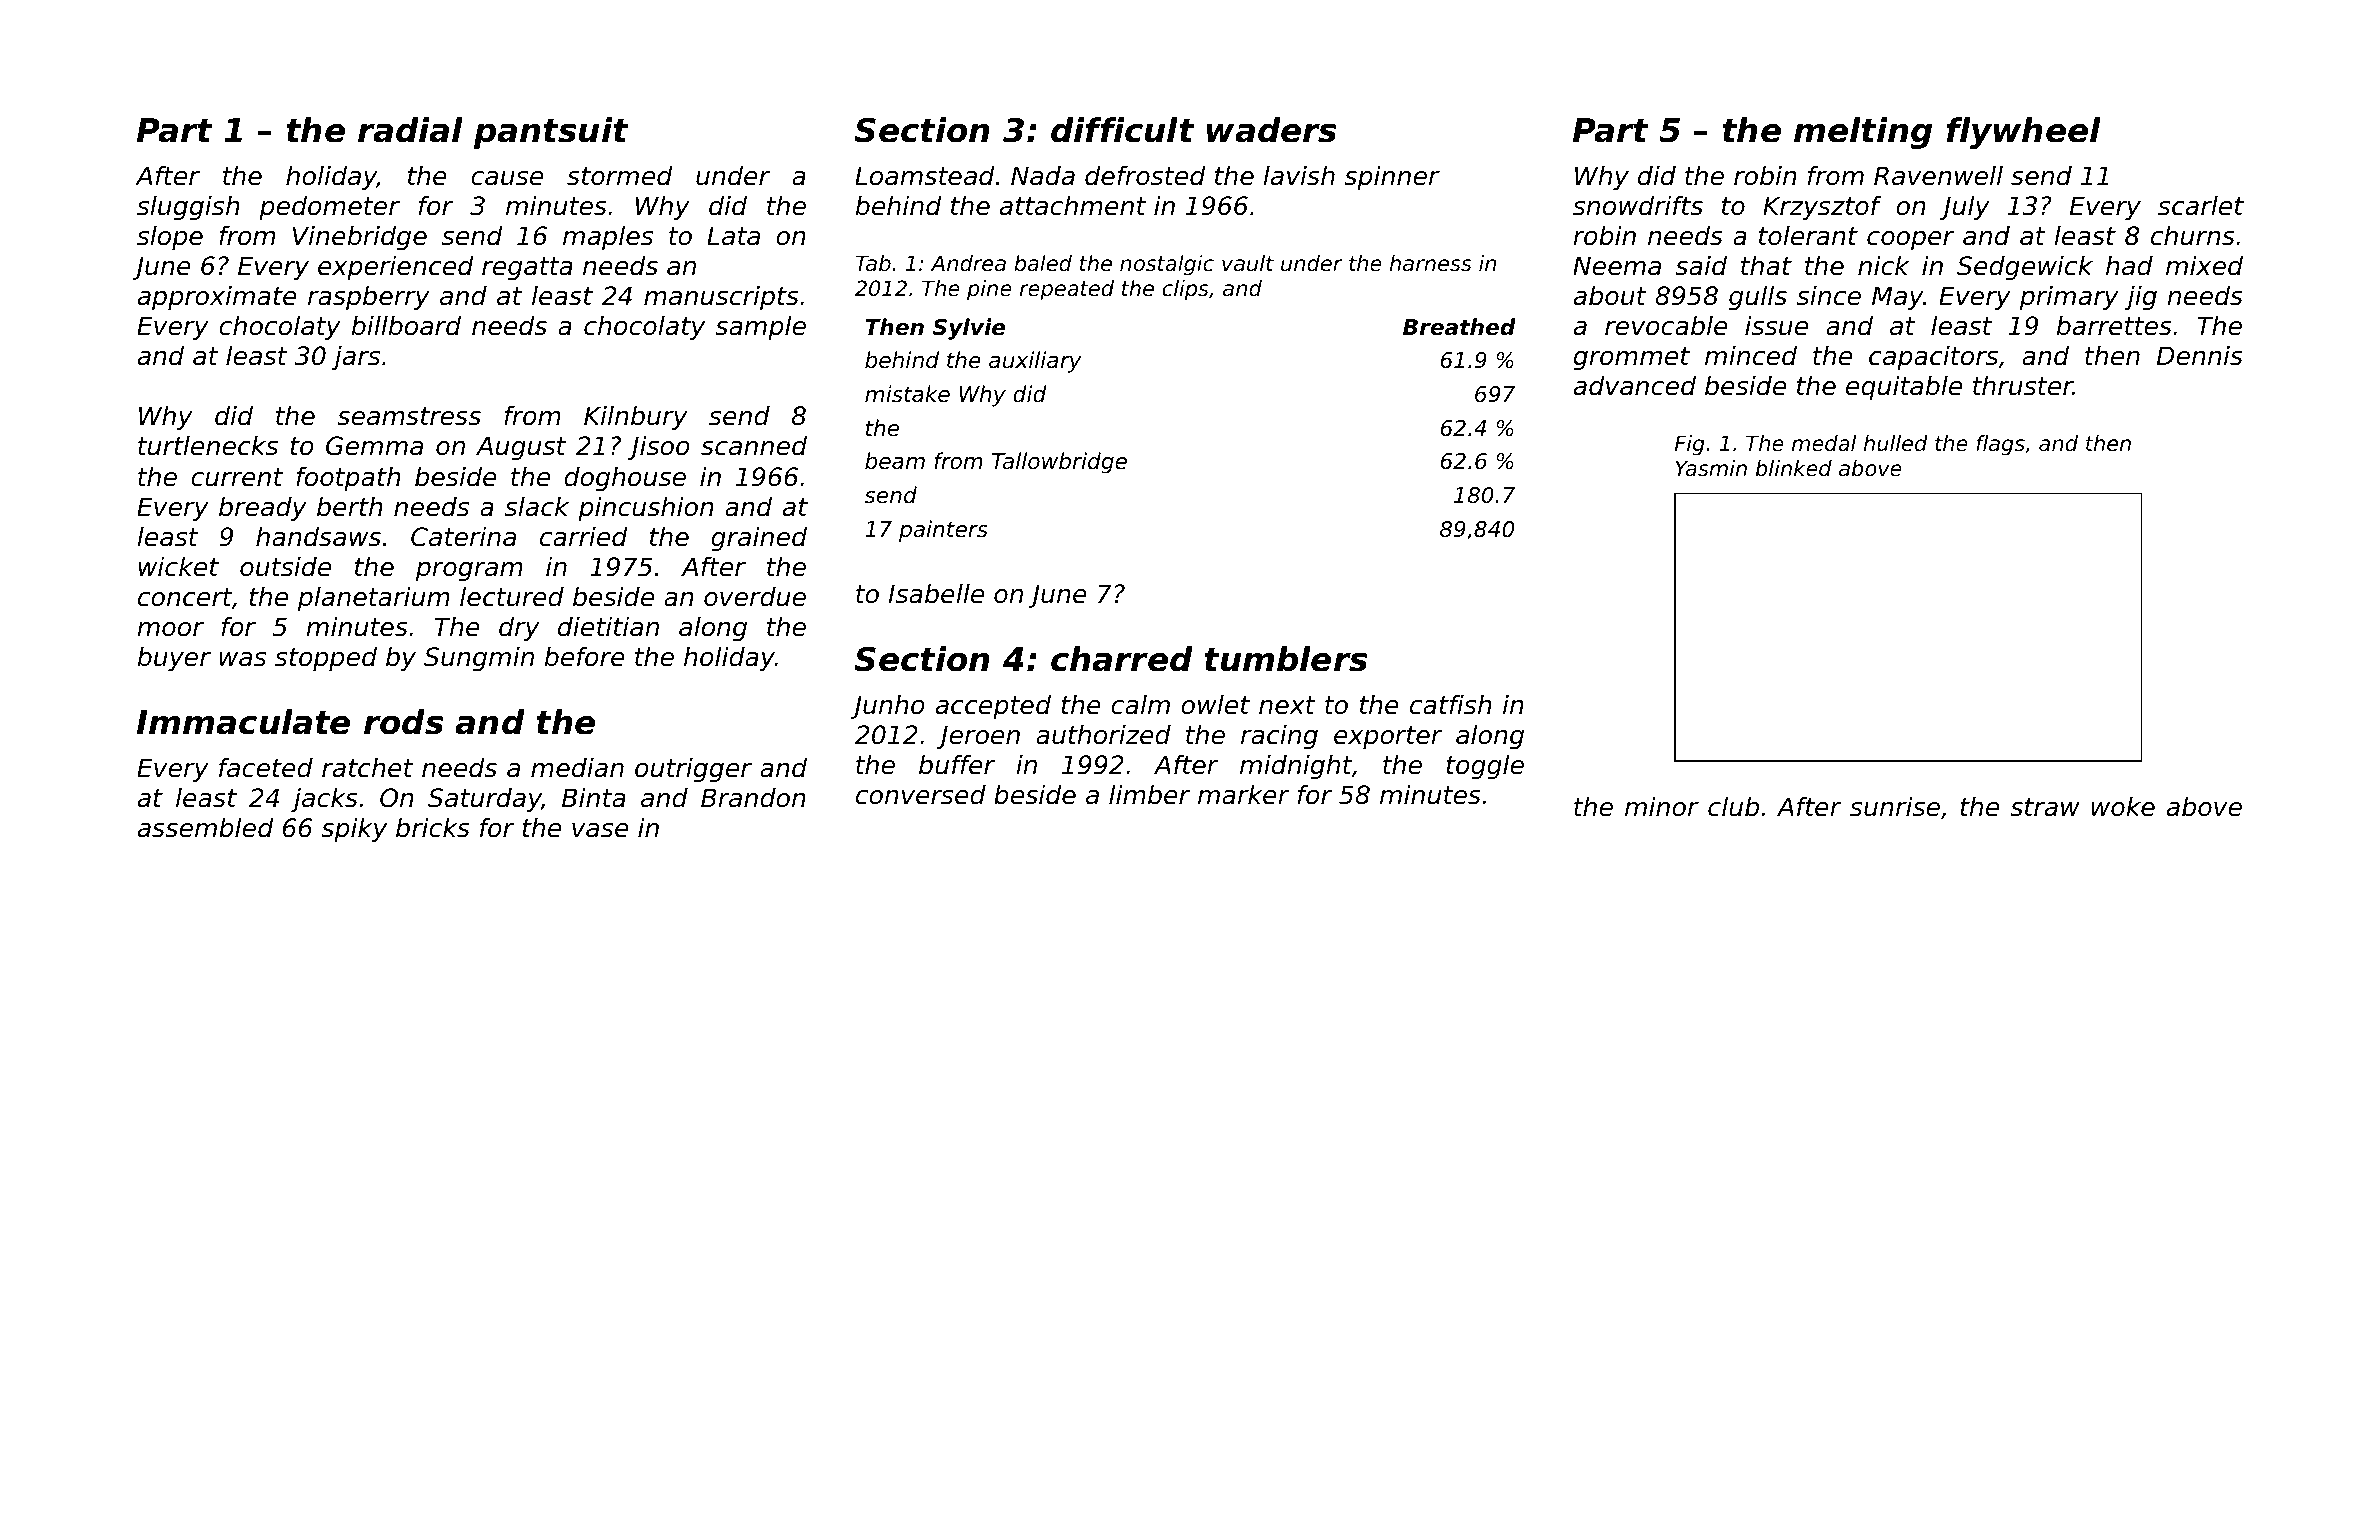 This screenshot has height=1540, width=2380. I want to click on radial, so click(410, 130).
